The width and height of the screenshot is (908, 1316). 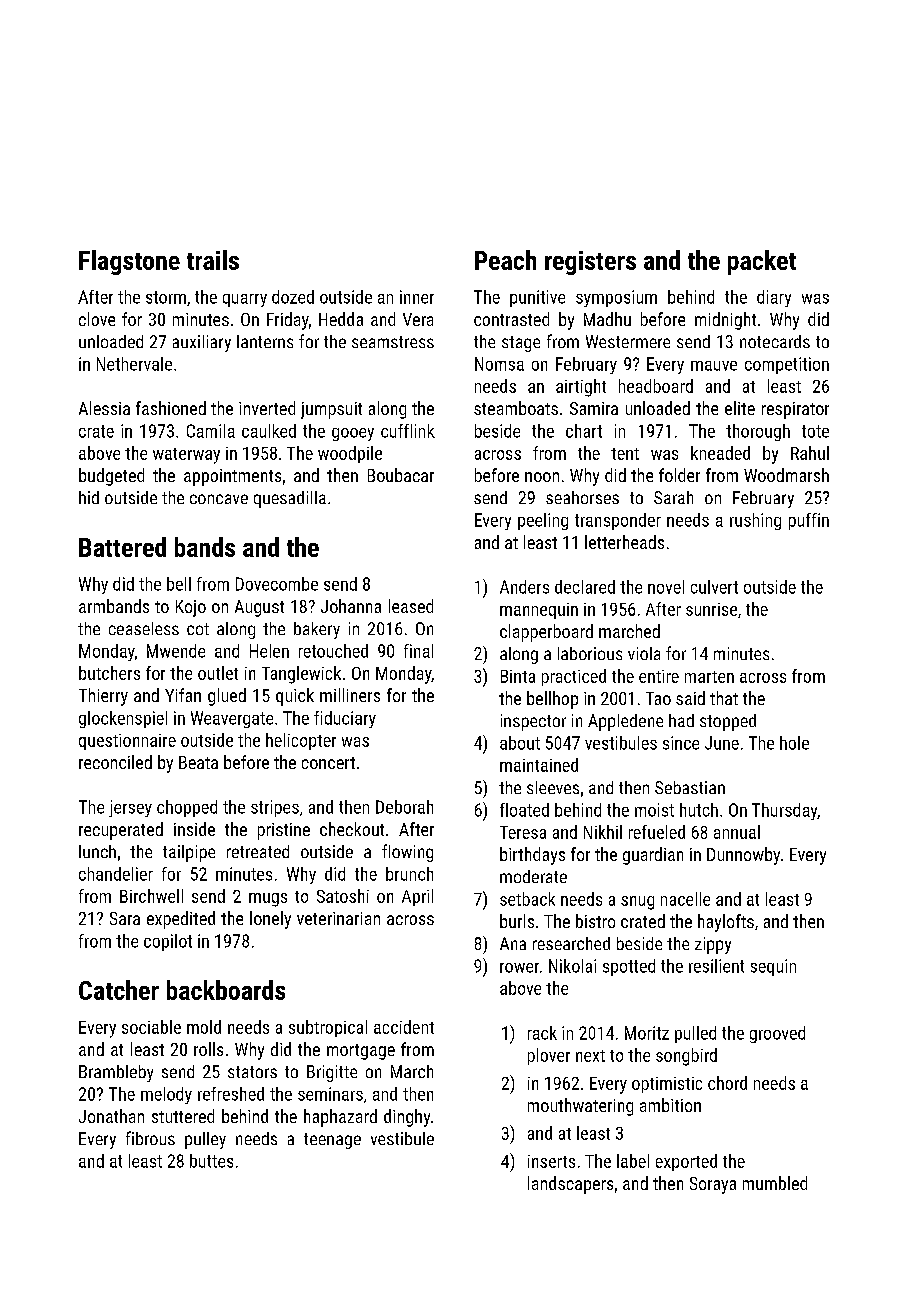 What do you see at coordinates (574, 677) in the screenshot?
I see `practiced` at bounding box center [574, 677].
